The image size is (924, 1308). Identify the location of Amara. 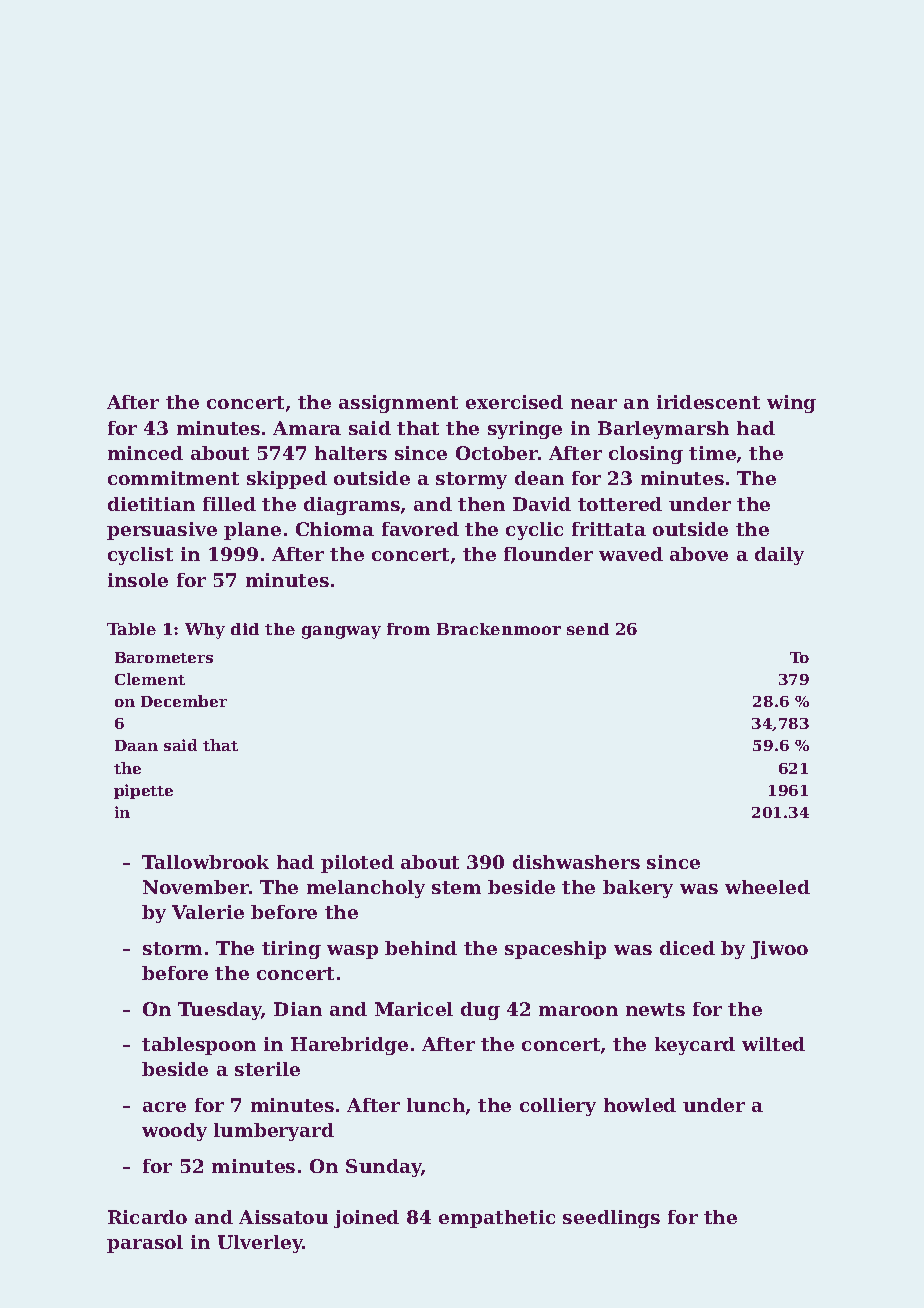
(307, 428).
